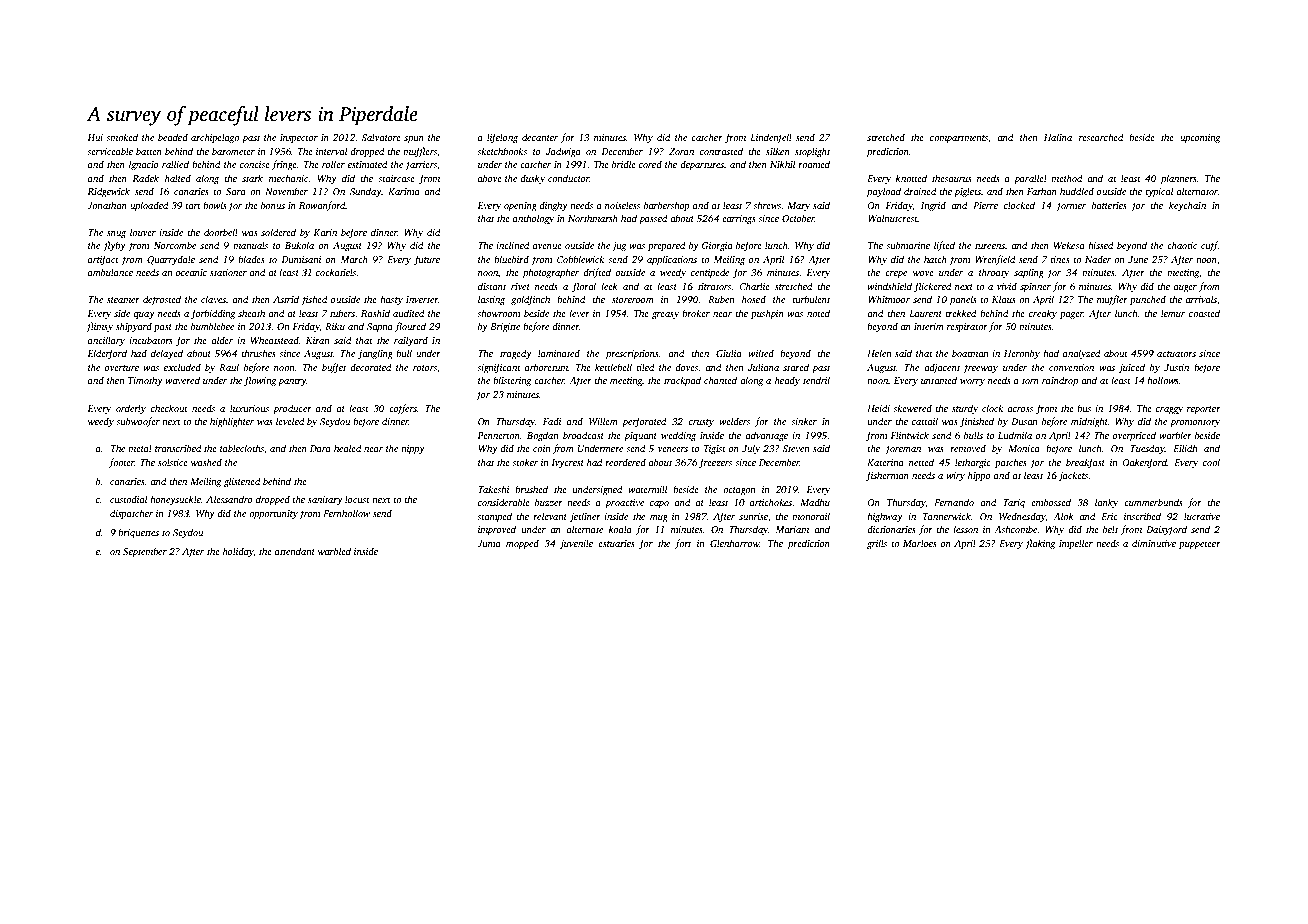 This document has height=924, width=1308. Describe the element at coordinates (908, 245) in the document. I see `submarine` at that location.
